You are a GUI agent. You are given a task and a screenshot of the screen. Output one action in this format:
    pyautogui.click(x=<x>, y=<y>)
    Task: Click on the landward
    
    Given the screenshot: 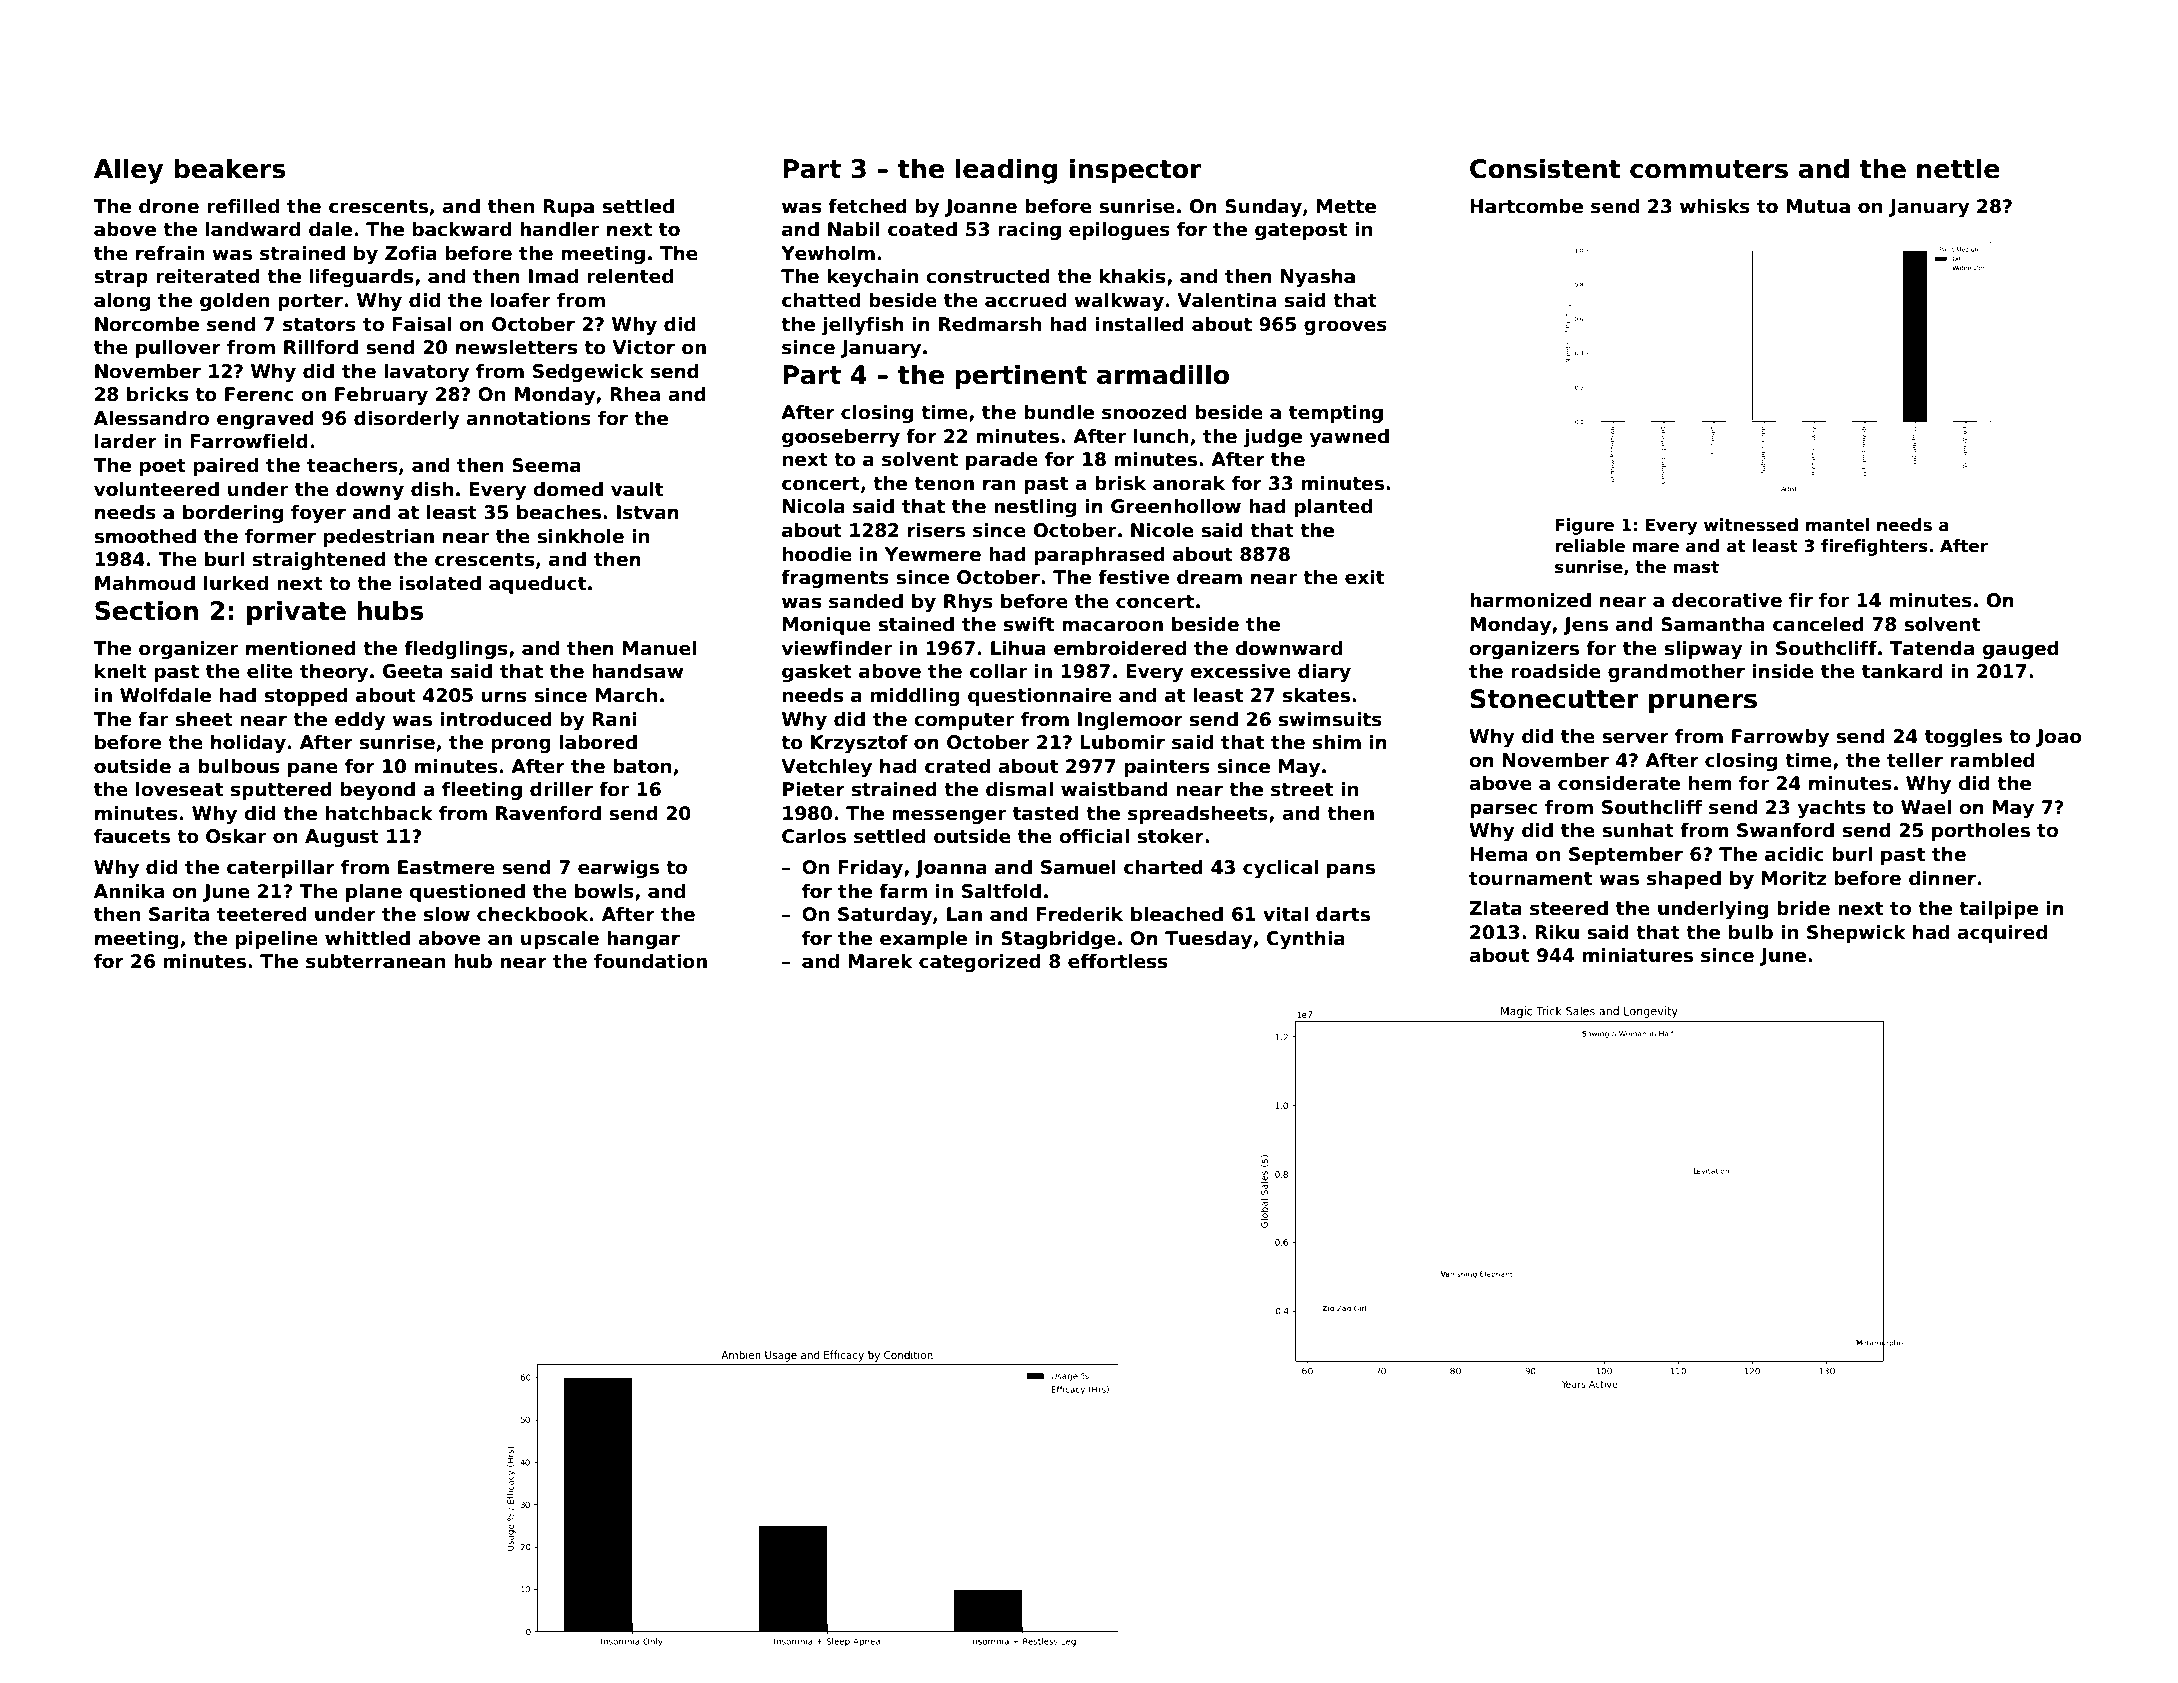 What is the action you would take?
    pyautogui.click(x=253, y=229)
